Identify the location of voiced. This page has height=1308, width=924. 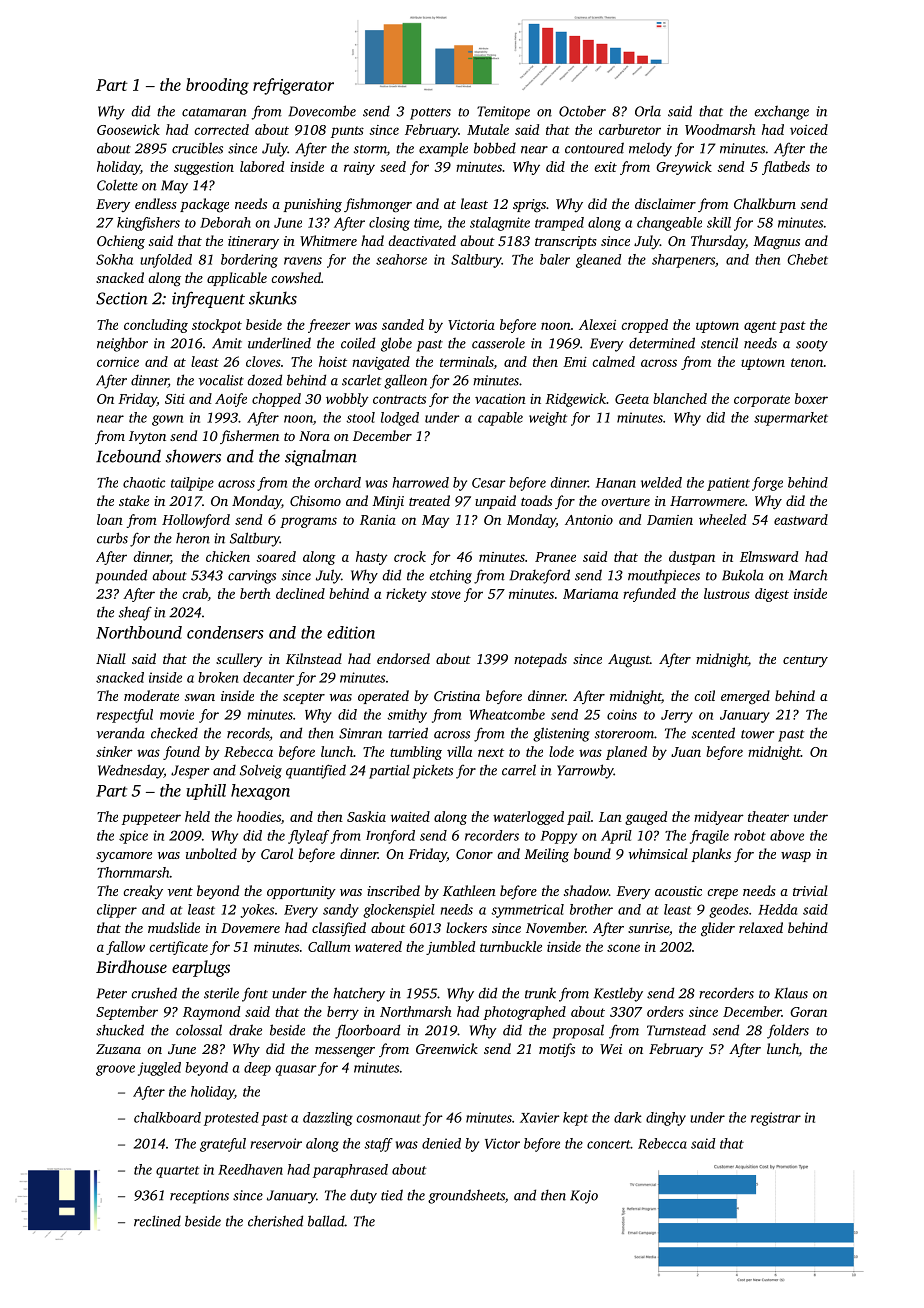
(809, 129).
